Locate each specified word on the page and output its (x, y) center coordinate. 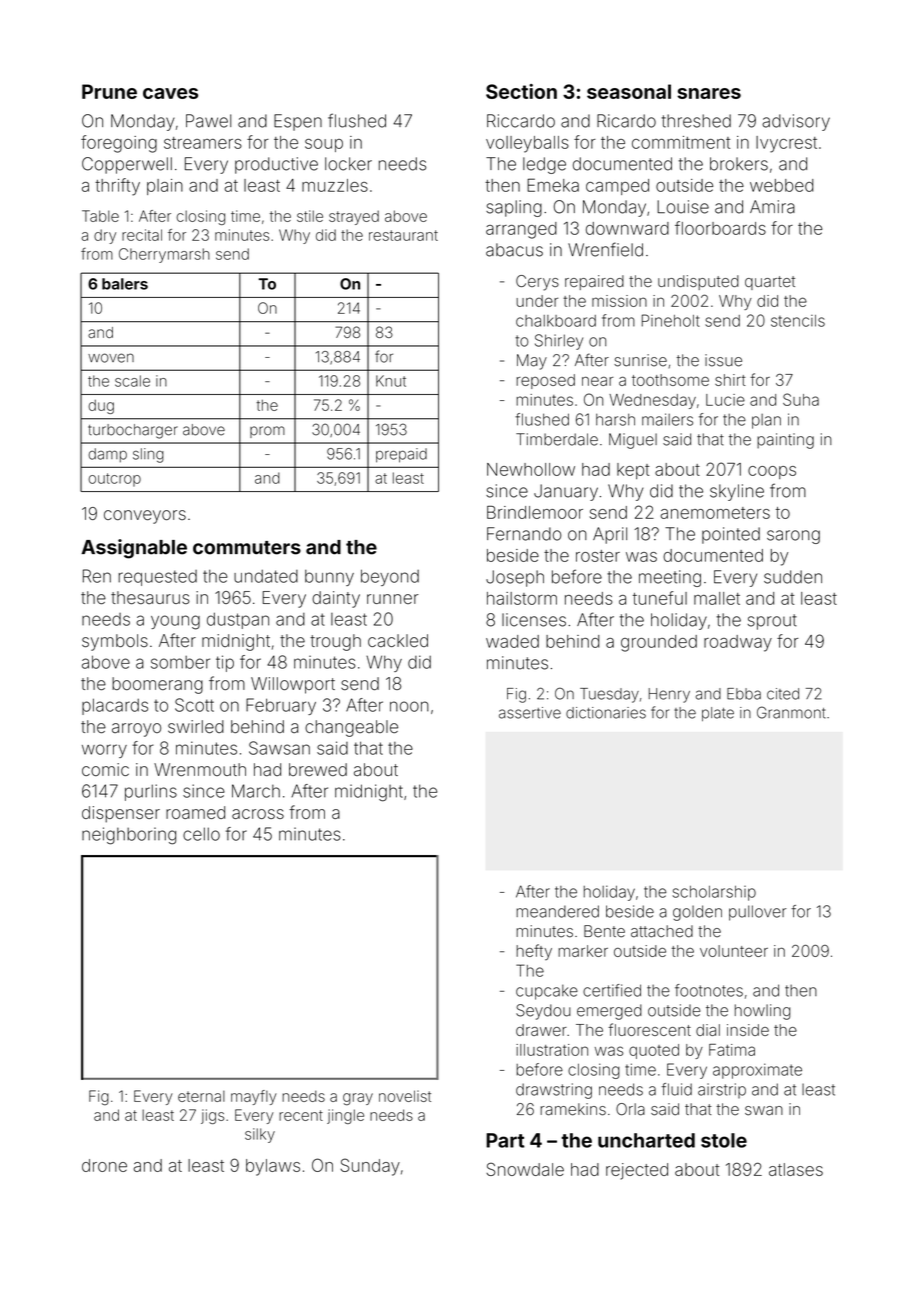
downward (627, 228)
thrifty (117, 187)
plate (718, 714)
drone (104, 1165)
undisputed (698, 282)
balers (125, 284)
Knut (391, 381)
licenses (534, 620)
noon (409, 706)
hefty (534, 952)
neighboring (129, 836)
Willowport (293, 685)
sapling (514, 208)
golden (697, 913)
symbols (115, 642)
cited (783, 694)
